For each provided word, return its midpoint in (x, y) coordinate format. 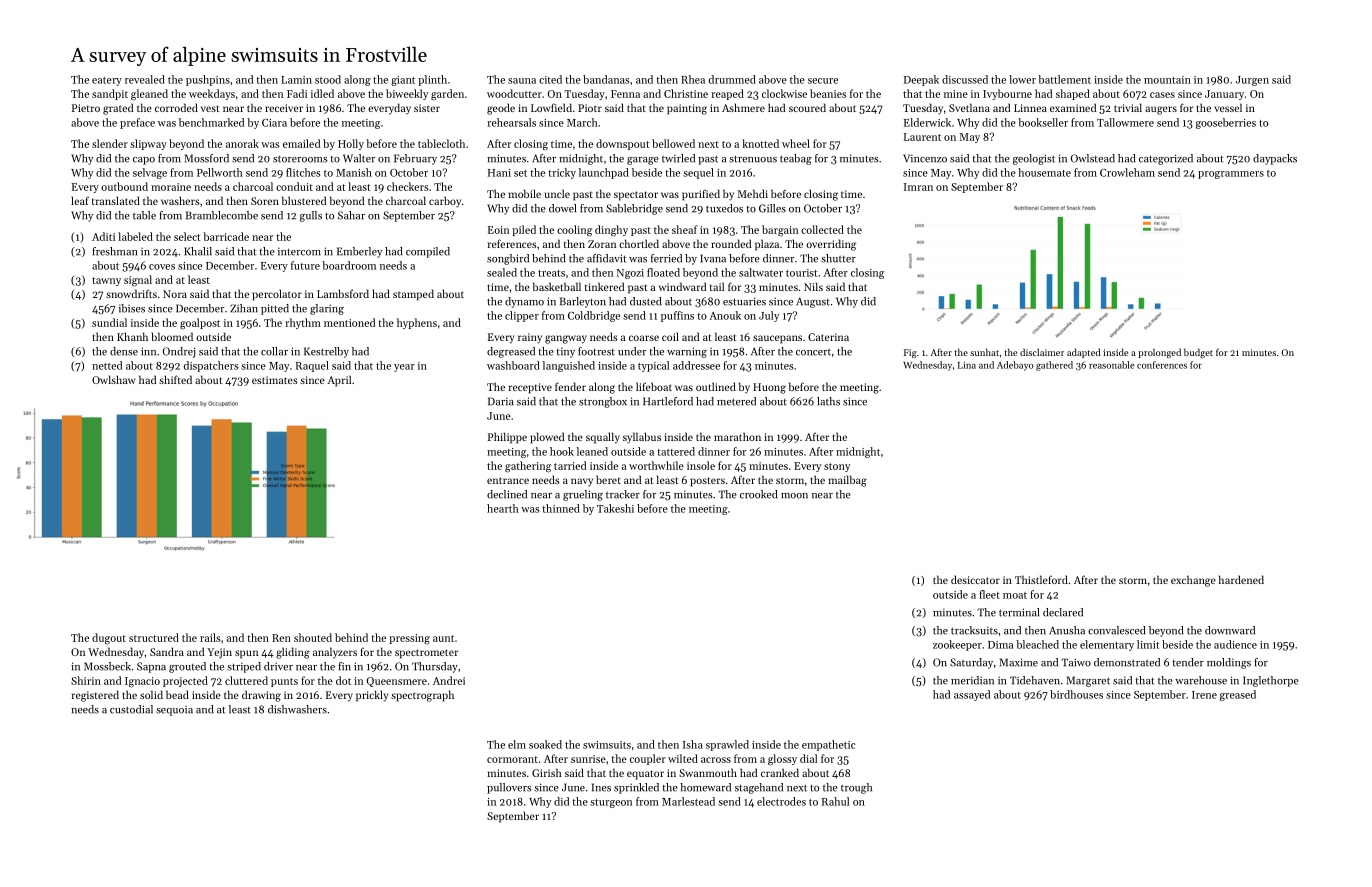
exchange (1193, 581)
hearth (503, 508)
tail (717, 286)
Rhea (693, 79)
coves (162, 267)
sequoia (174, 711)
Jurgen (1252, 81)
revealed (145, 79)
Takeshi (615, 508)
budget (1198, 353)
